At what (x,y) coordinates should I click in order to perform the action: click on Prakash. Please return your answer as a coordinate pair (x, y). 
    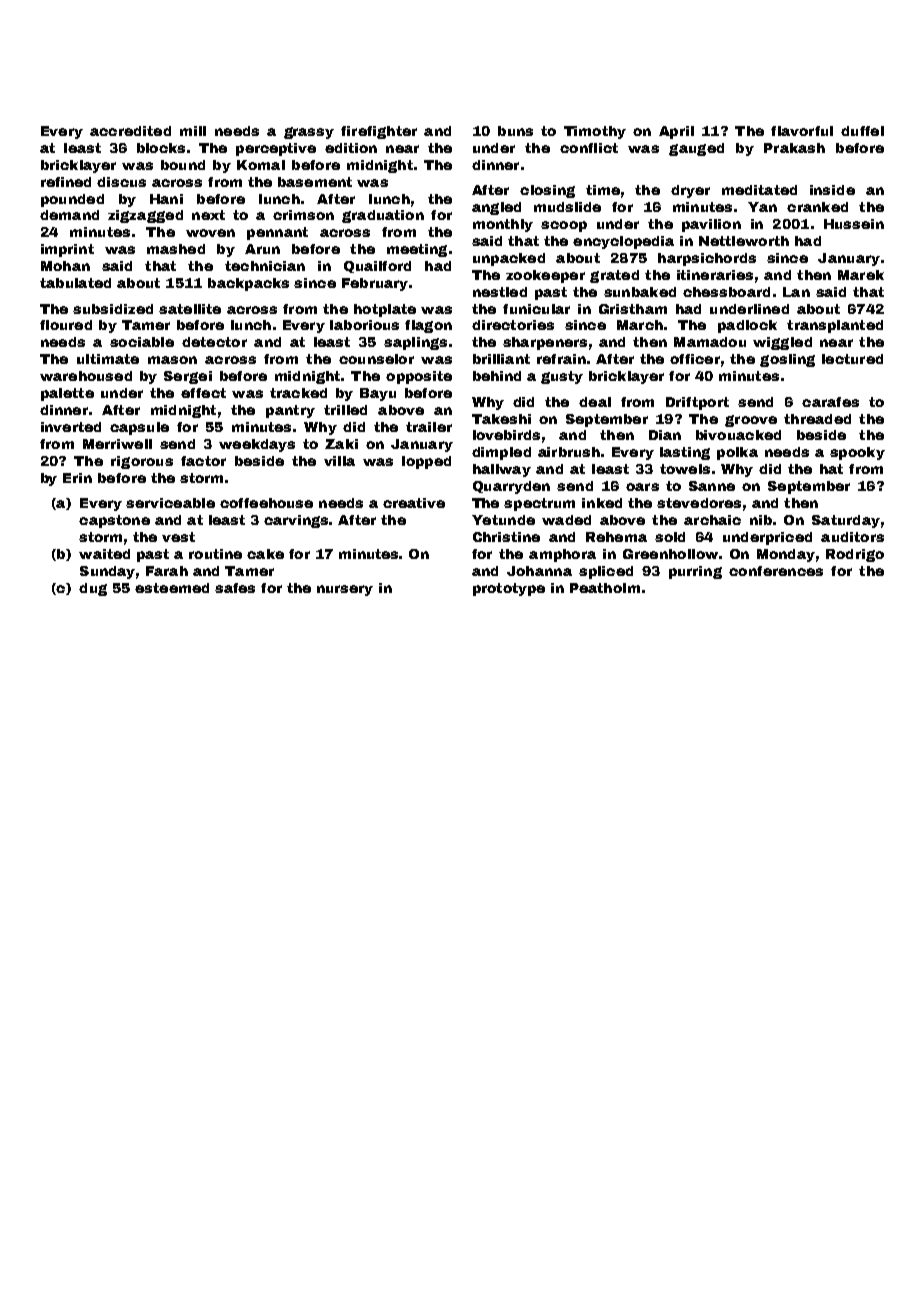
    Looking at the image, I should click on (794, 148).
